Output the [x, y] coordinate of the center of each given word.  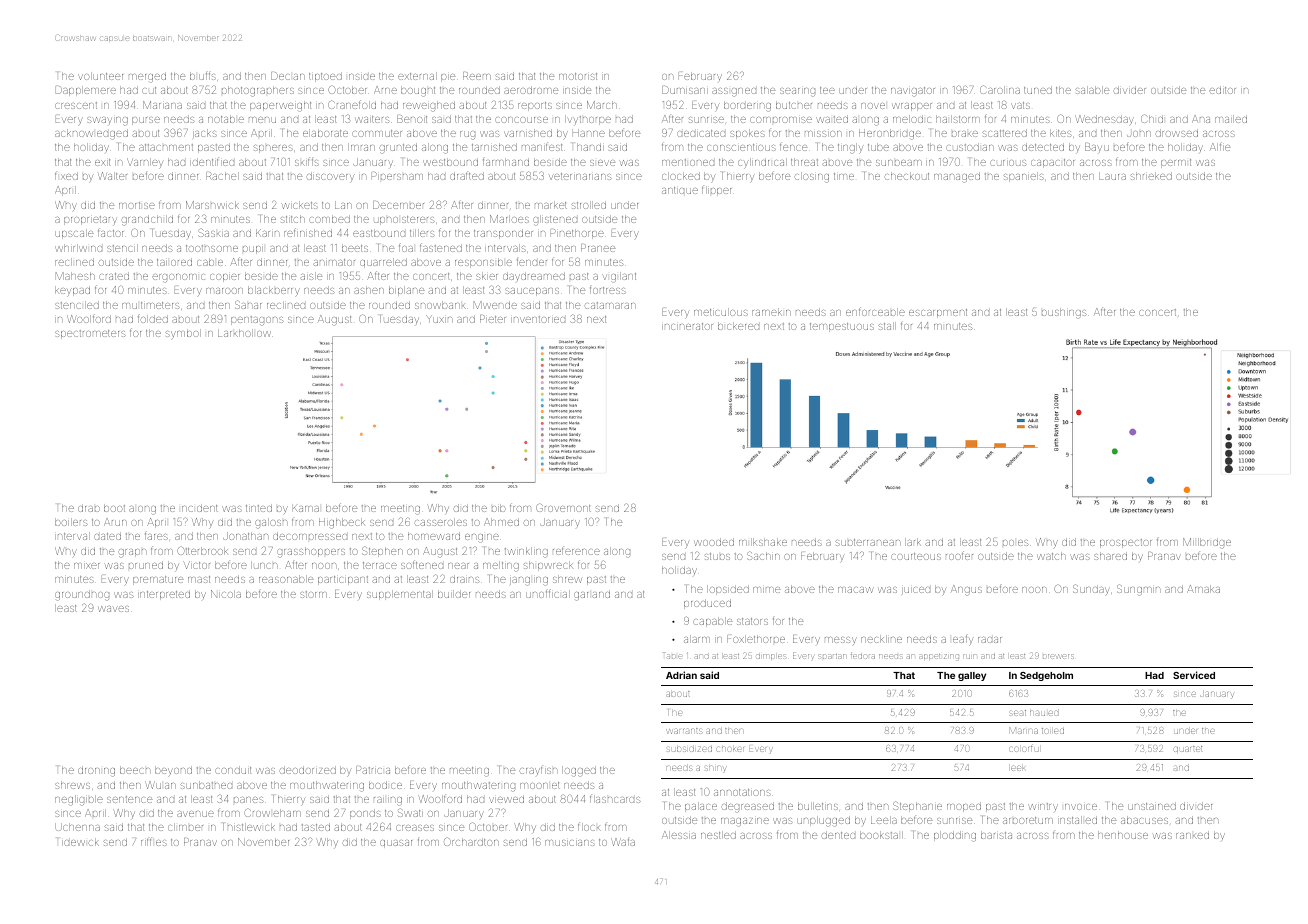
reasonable [286, 579]
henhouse [1123, 835]
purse [146, 121]
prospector [1126, 543]
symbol [183, 334]
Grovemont [563, 507]
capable [712, 622]
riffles [154, 842]
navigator [913, 92]
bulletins [818, 806]
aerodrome [531, 90]
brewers [1058, 656]
